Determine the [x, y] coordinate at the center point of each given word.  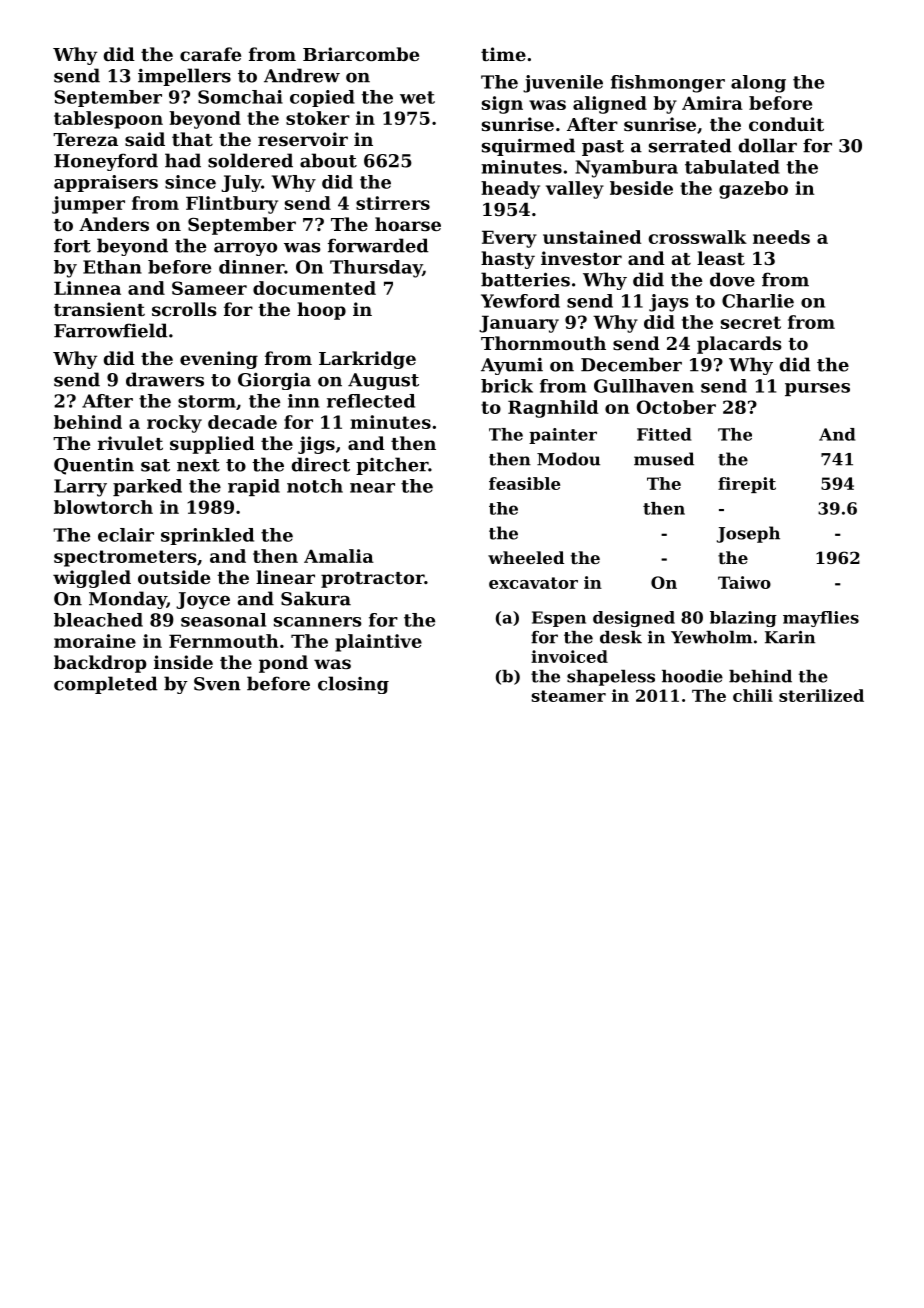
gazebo [753, 190]
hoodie [692, 676]
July [241, 183]
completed [106, 685]
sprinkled [207, 536]
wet [417, 97]
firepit [747, 485]
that [192, 139]
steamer [569, 696]
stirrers [393, 203]
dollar [768, 145]
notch [315, 486]
